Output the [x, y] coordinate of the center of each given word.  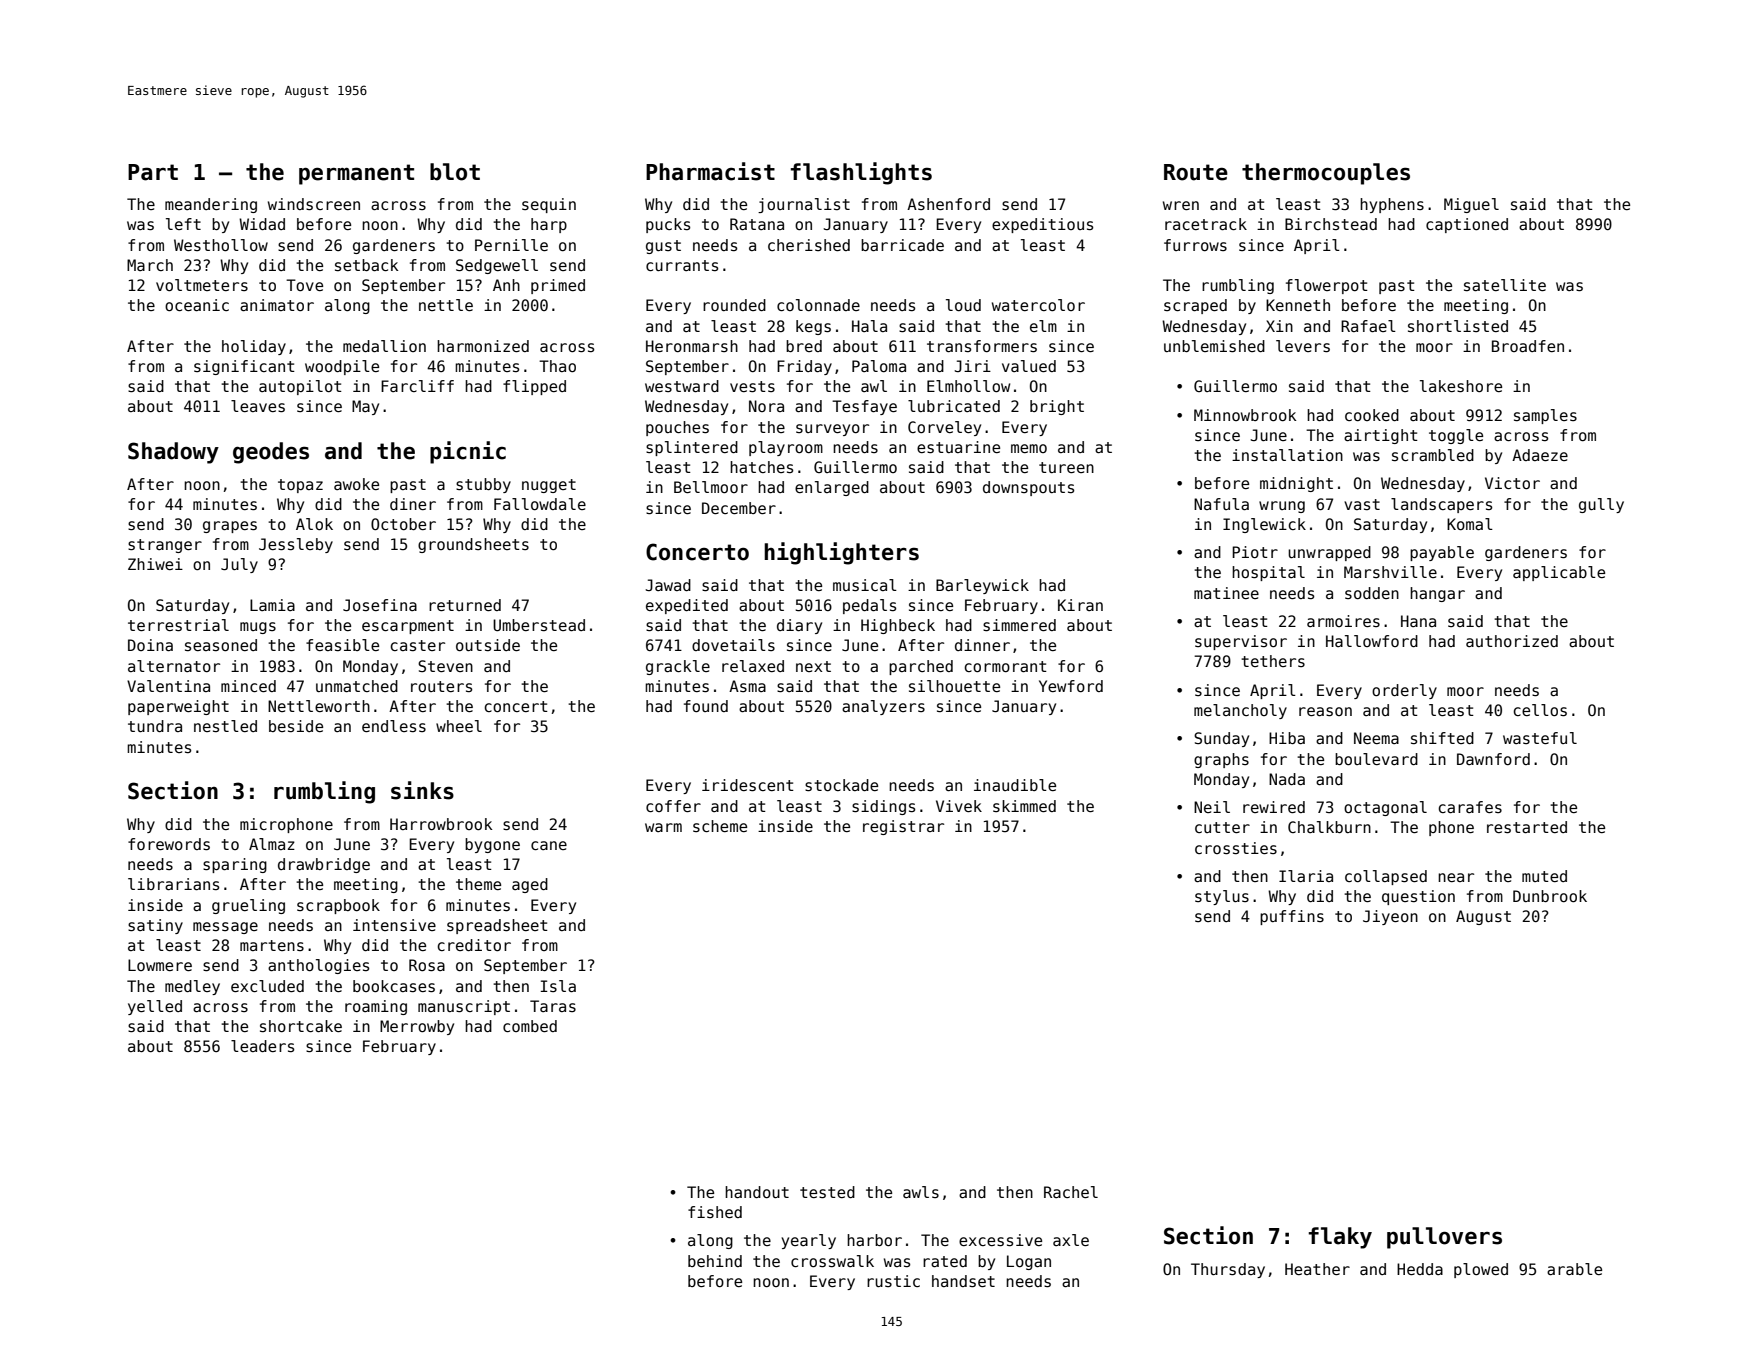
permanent [356, 174]
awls [921, 1192]
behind [715, 1261]
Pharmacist [710, 171]
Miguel [1471, 205]
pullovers [1444, 1238]
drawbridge [324, 865]
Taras [553, 1006]
